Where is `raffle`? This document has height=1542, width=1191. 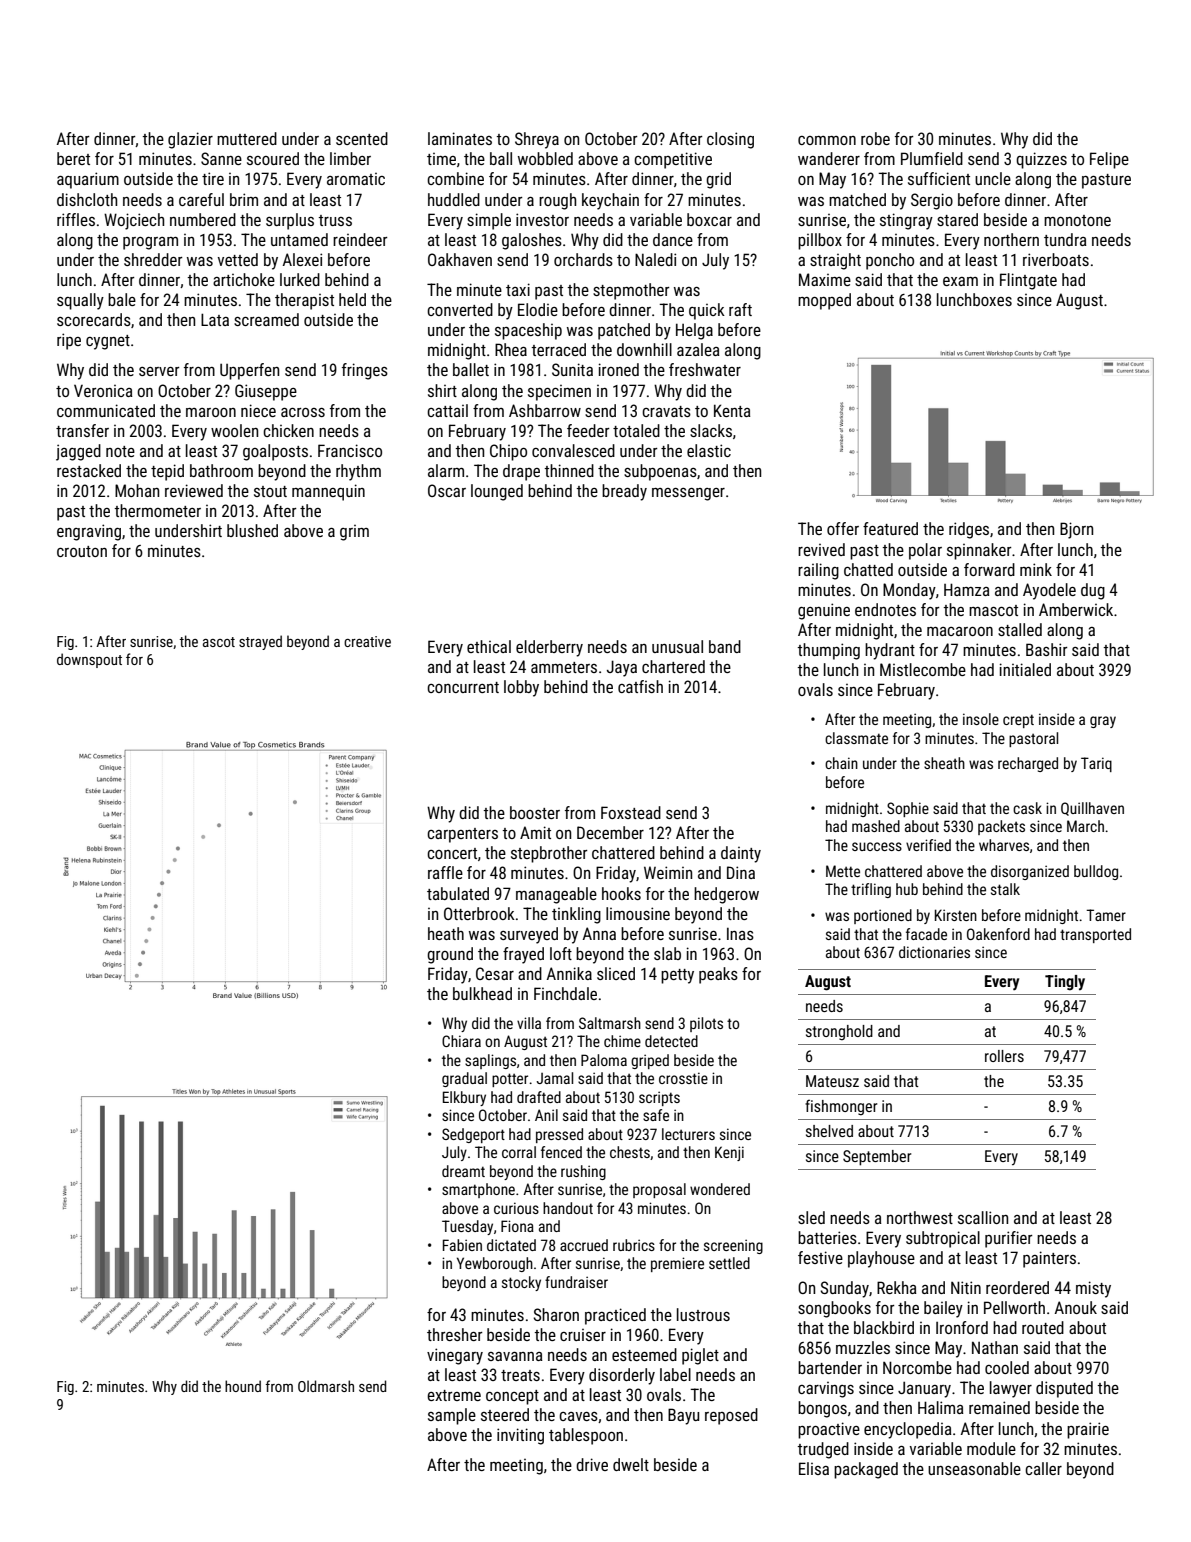
raffle is located at coordinates (445, 872).
